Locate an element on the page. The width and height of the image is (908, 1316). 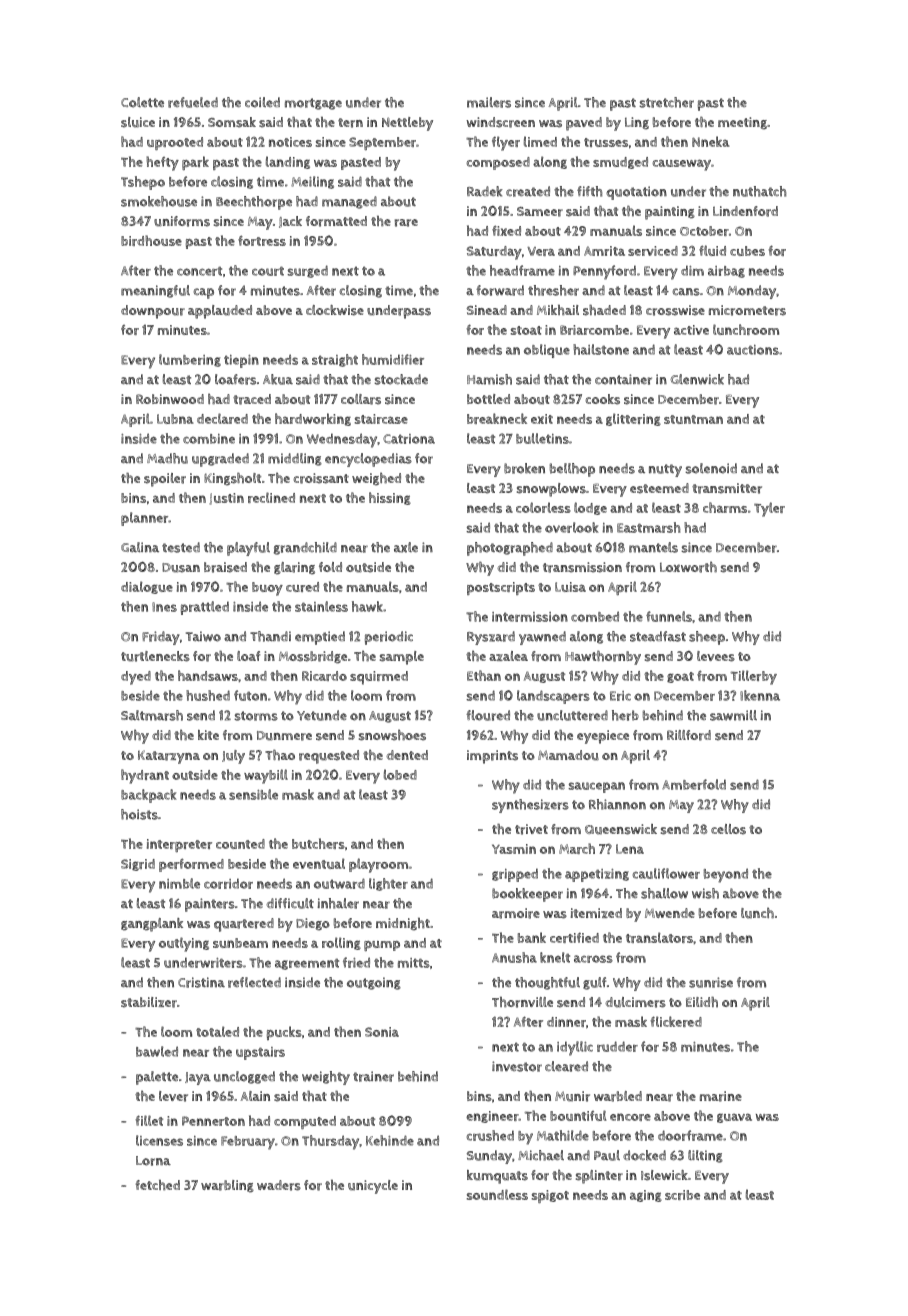
stretcher is located at coordinates (666, 102).
